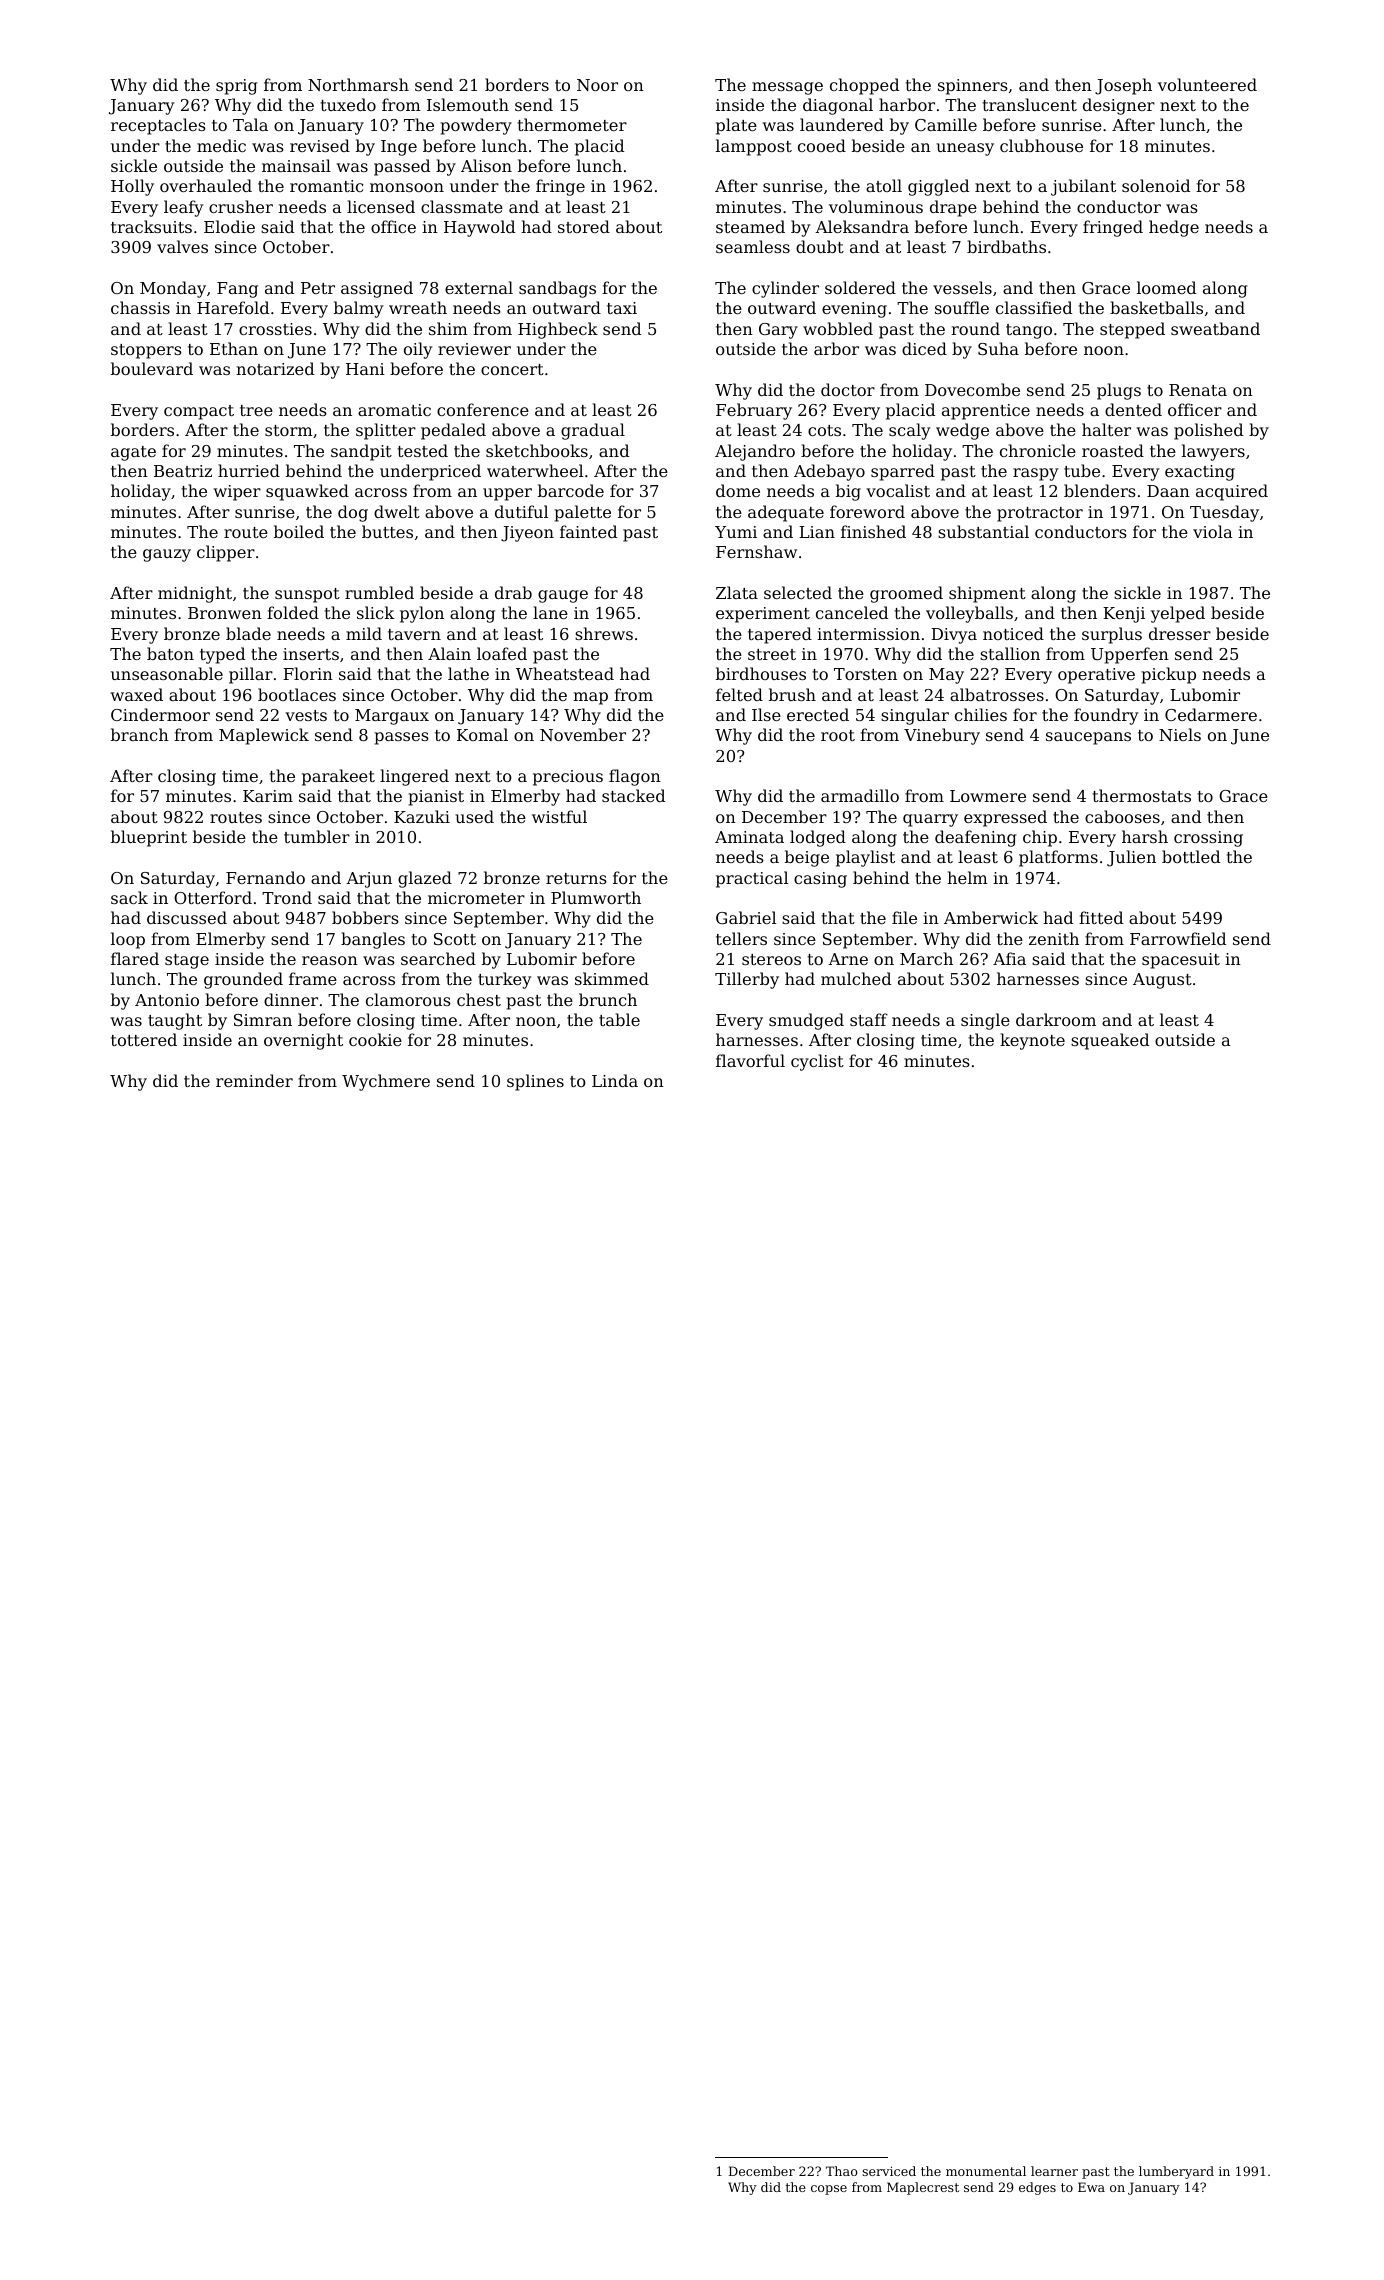  Describe the element at coordinates (973, 87) in the screenshot. I see `spinners` at that location.
